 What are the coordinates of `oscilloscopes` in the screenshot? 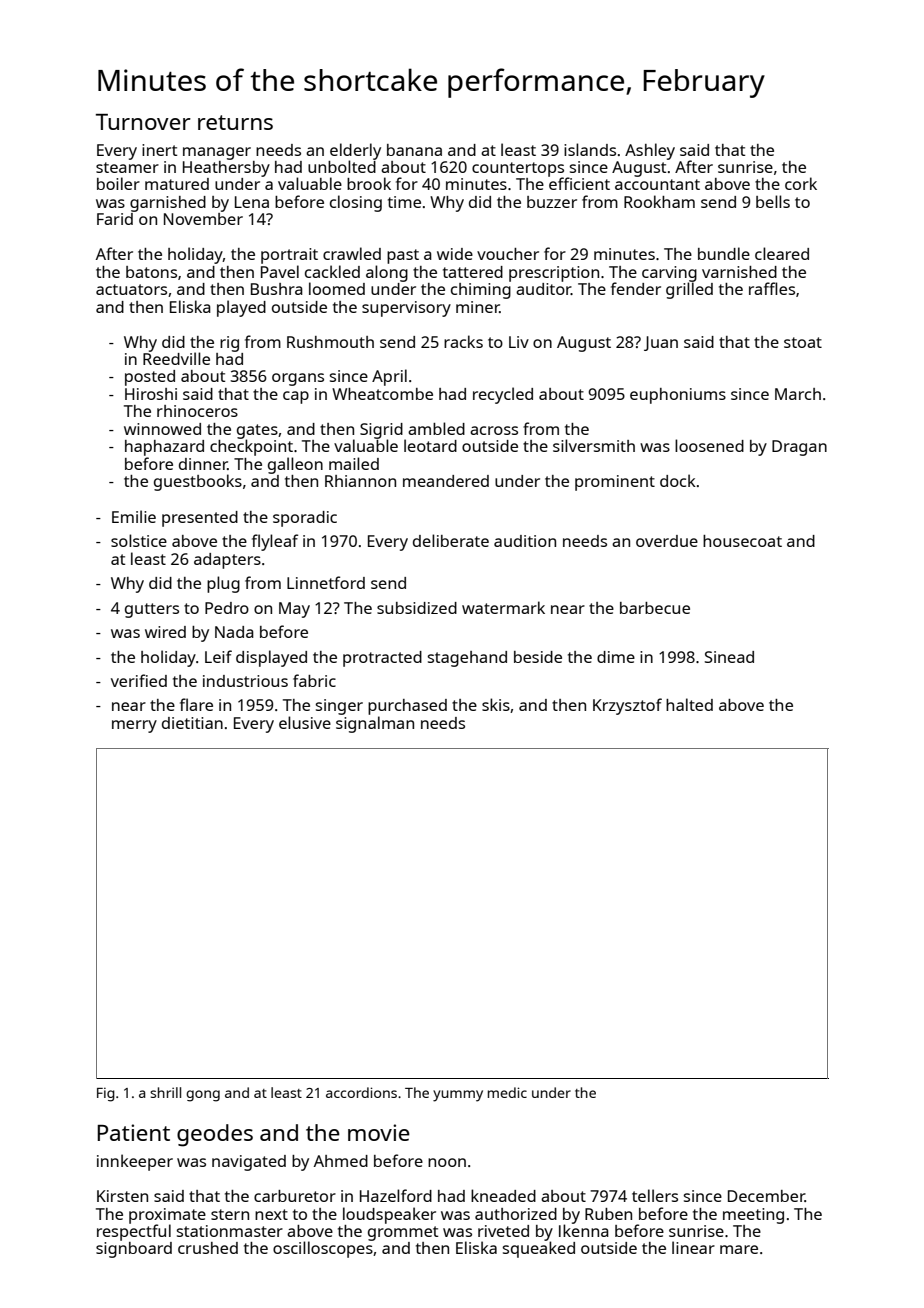 It's located at (323, 1249).
